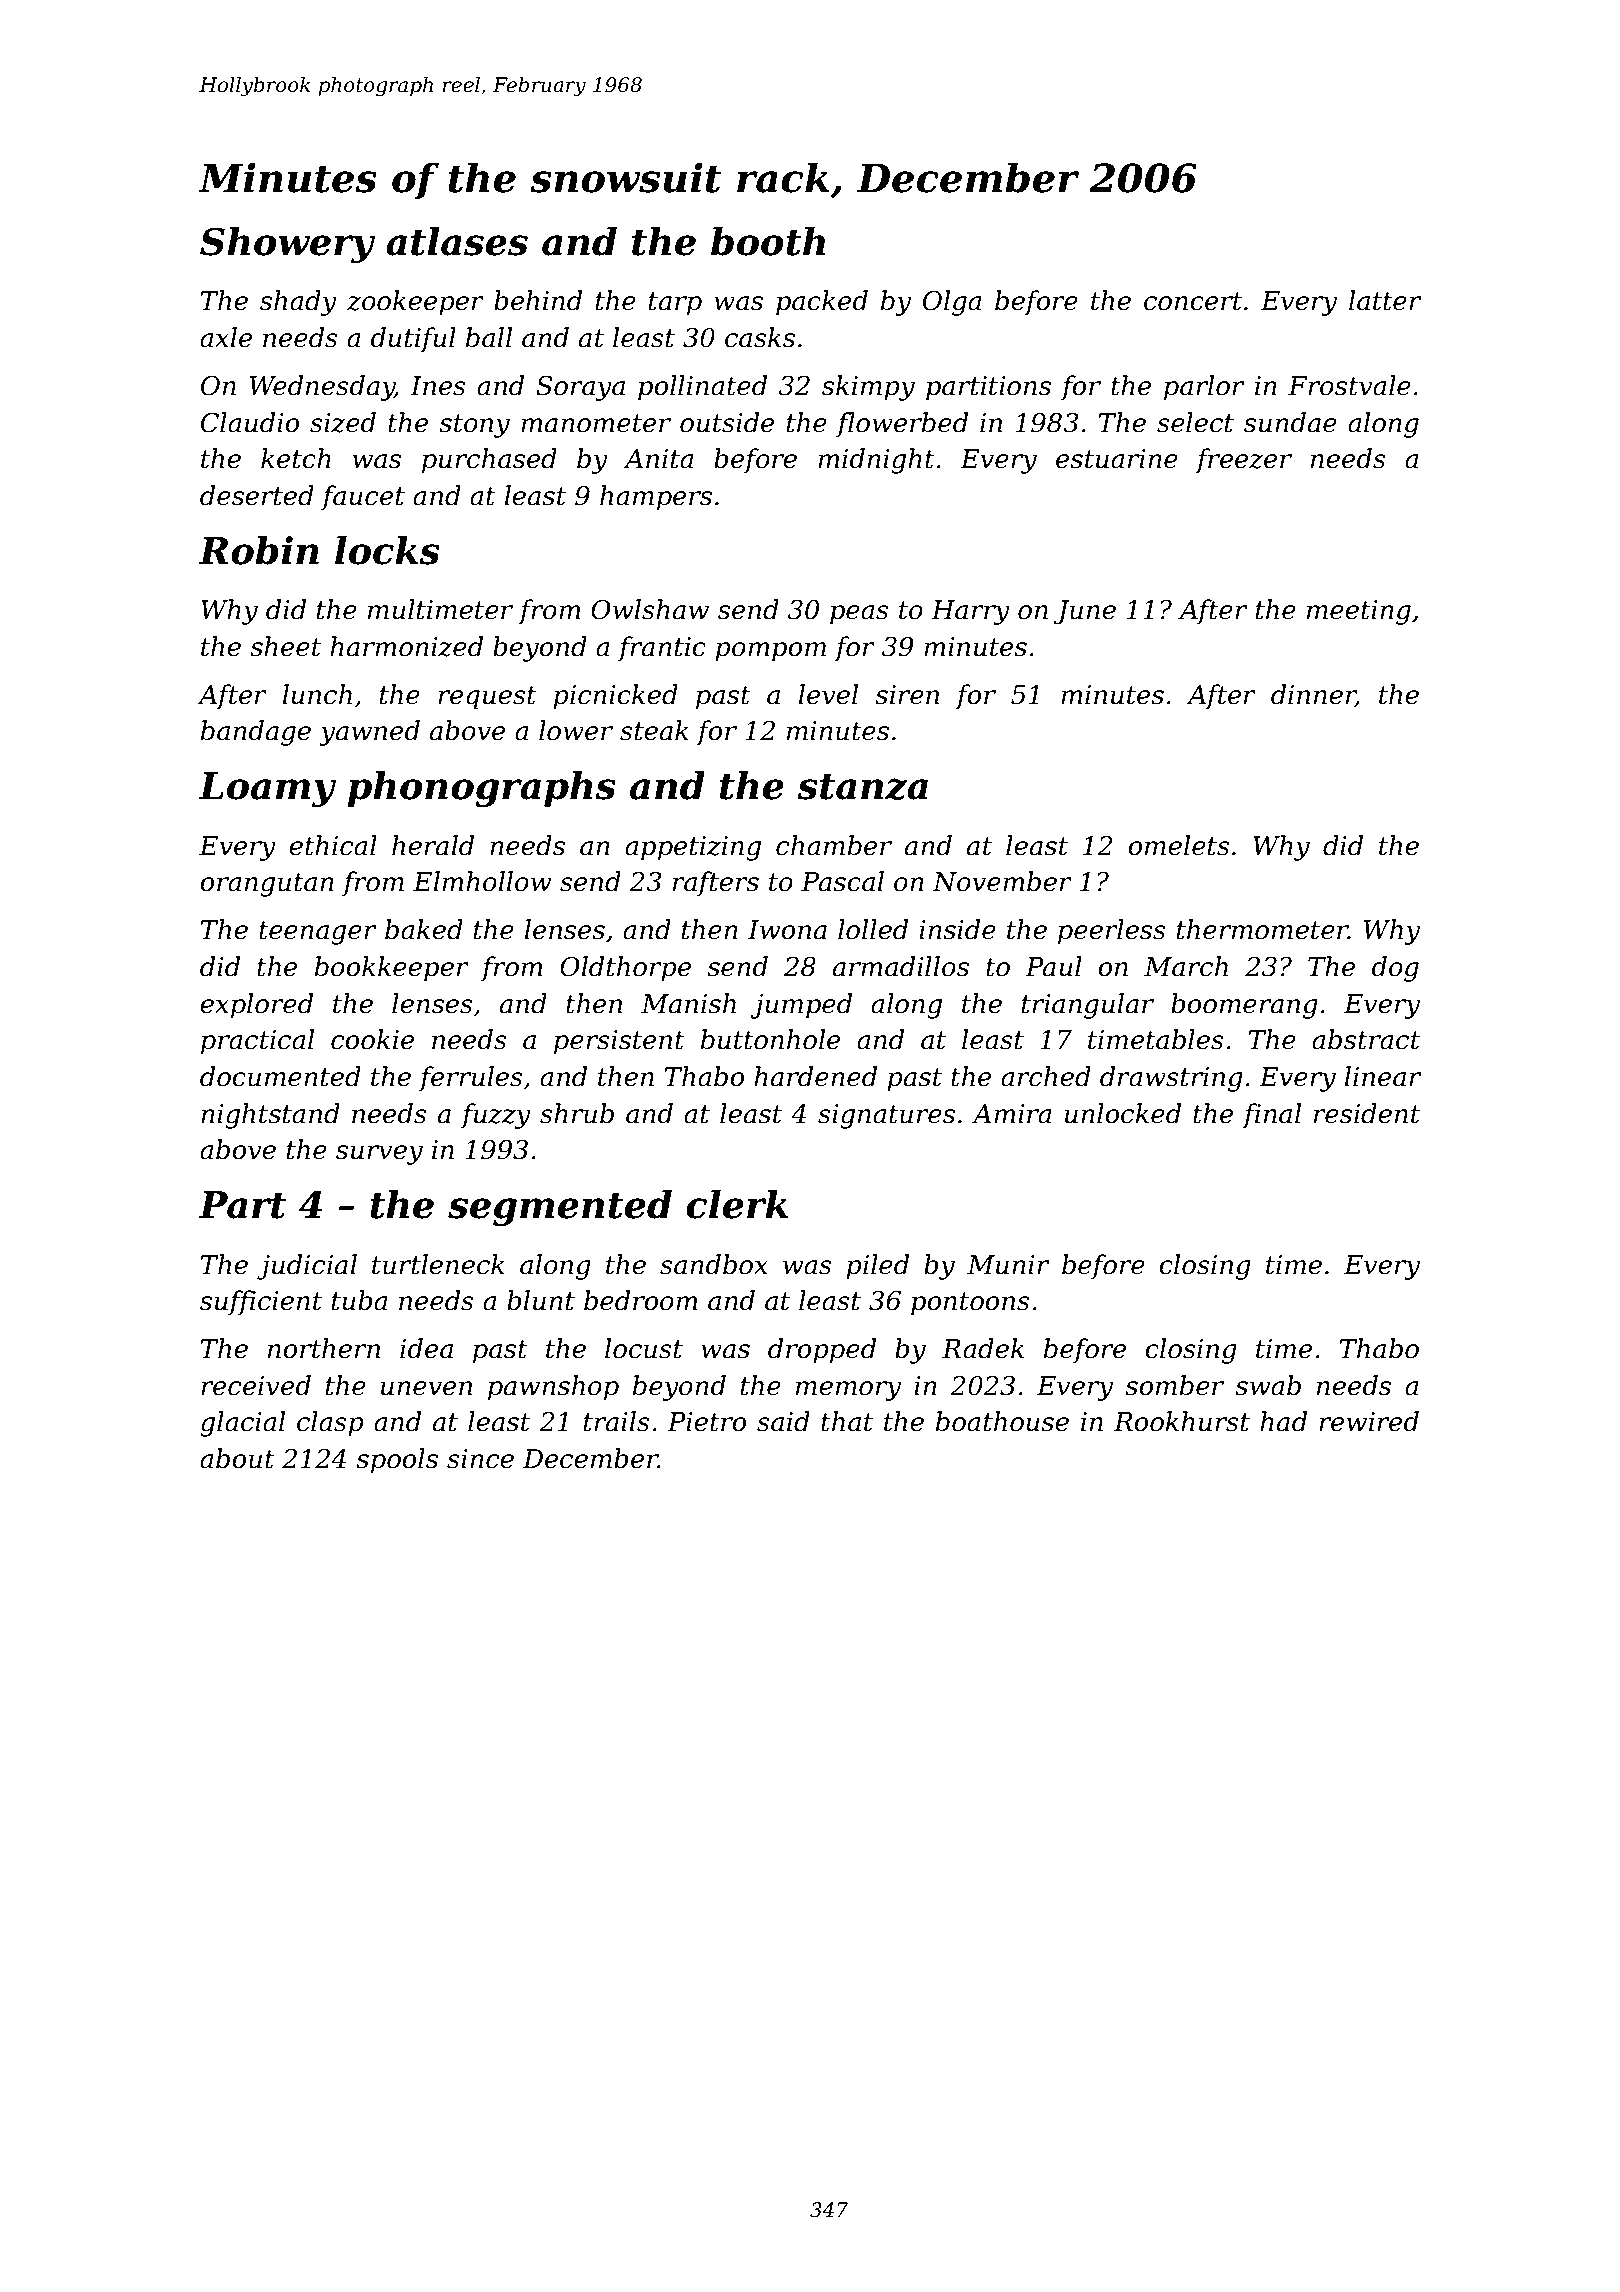 This document has width=1620, height=2292. I want to click on booth, so click(768, 241).
